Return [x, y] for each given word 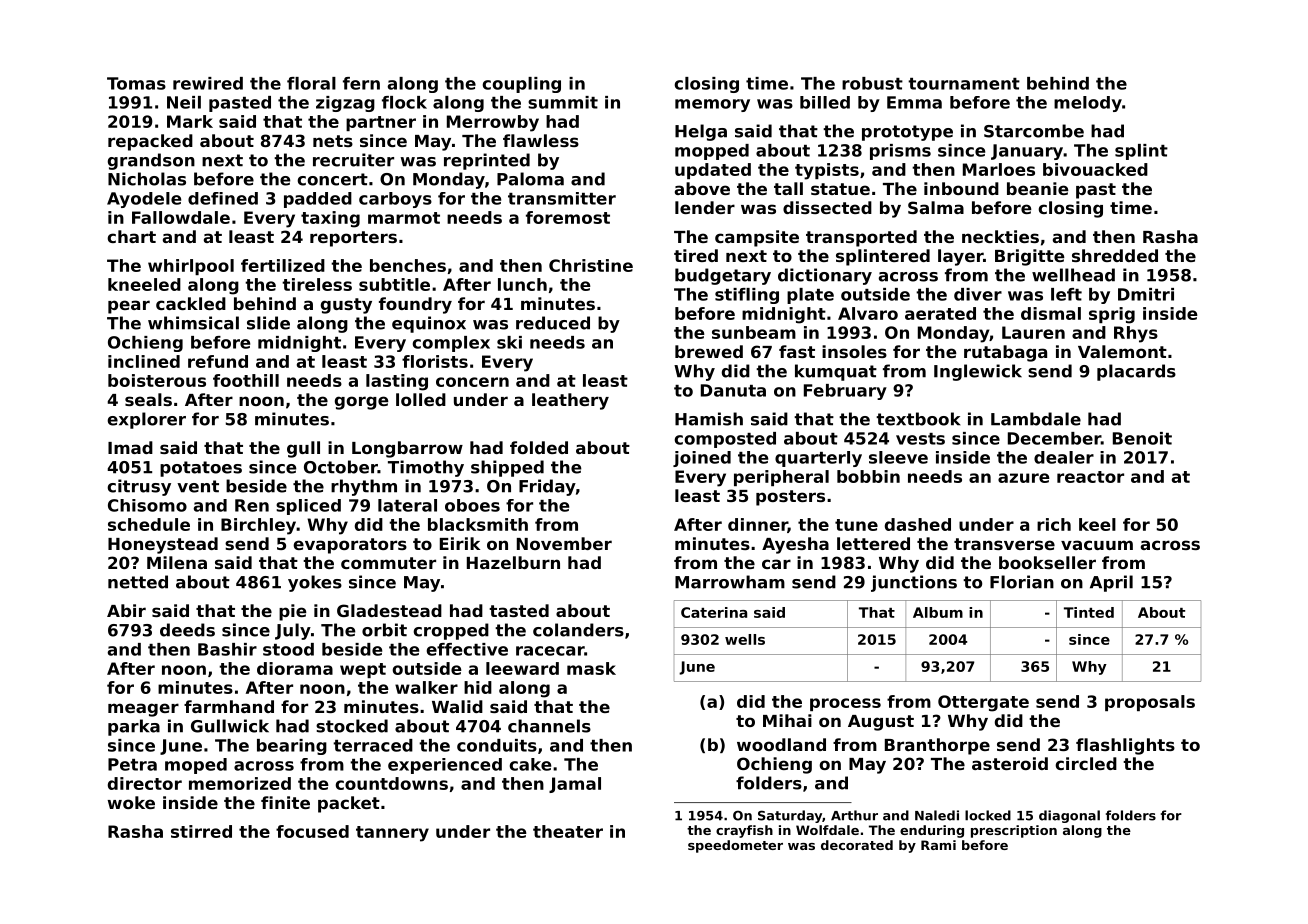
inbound [961, 188]
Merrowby [493, 123]
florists [435, 361]
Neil [184, 102]
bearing [292, 747]
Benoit [1142, 438]
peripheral [781, 478]
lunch [522, 284]
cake [530, 764]
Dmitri [1146, 294]
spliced [308, 507]
